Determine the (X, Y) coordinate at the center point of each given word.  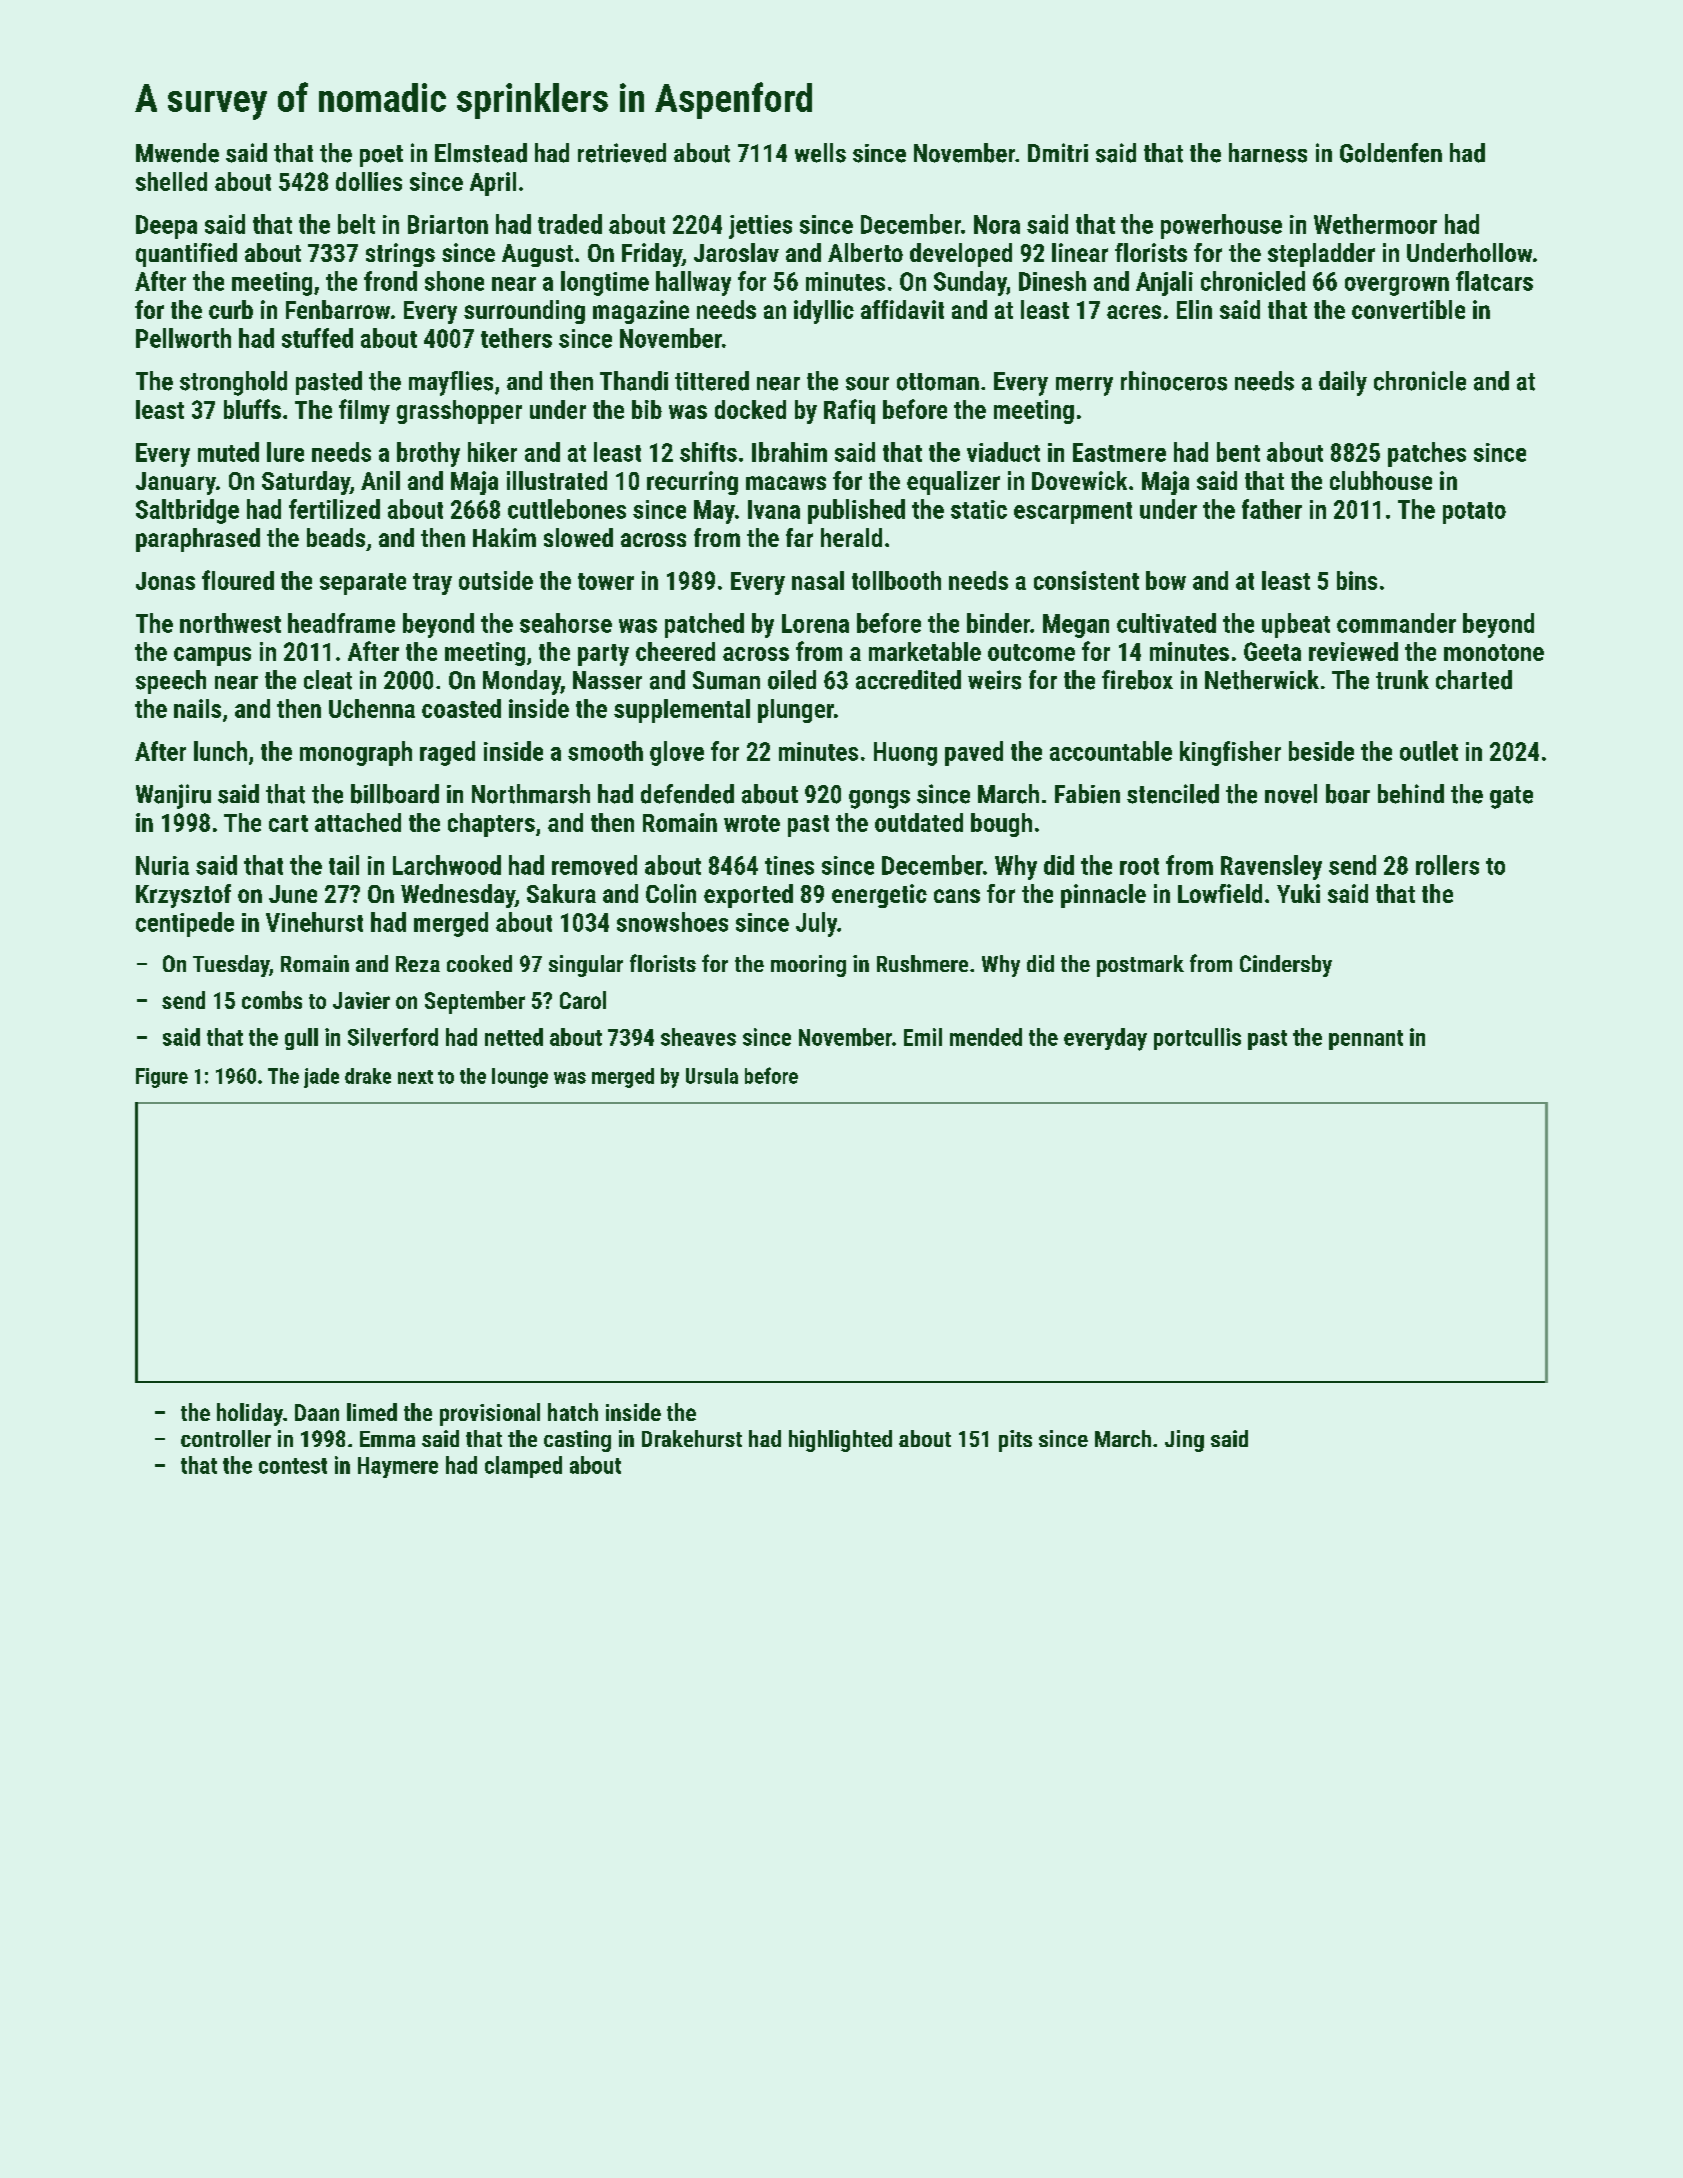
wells (820, 153)
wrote (752, 823)
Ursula (712, 1076)
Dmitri (1058, 152)
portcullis (1197, 1039)
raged (447, 753)
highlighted (840, 1441)
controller (226, 1438)
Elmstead (481, 153)
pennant (1366, 1040)
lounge (520, 1078)
